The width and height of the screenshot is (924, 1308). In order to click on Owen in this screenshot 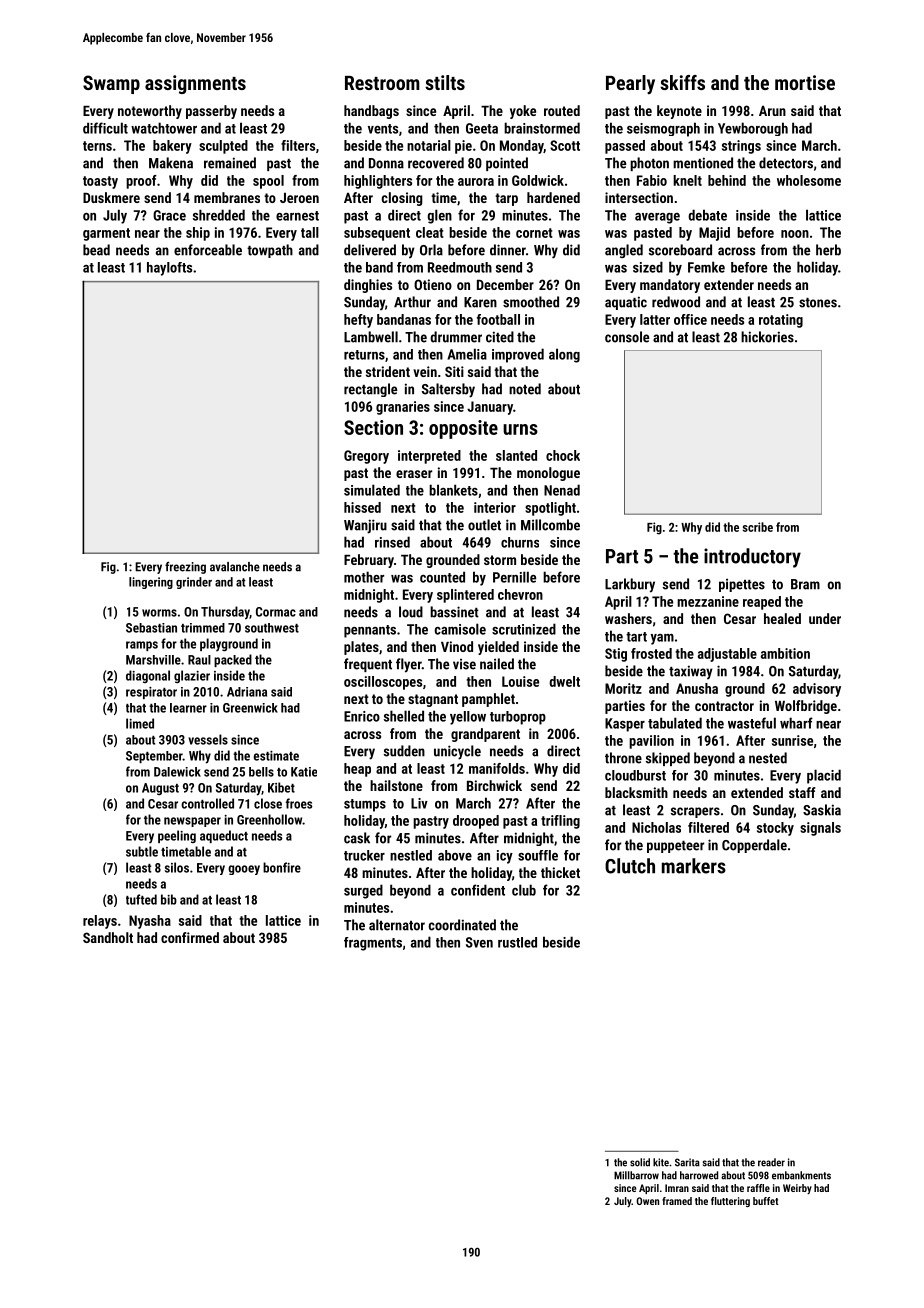, I will do `click(647, 1201)`.
